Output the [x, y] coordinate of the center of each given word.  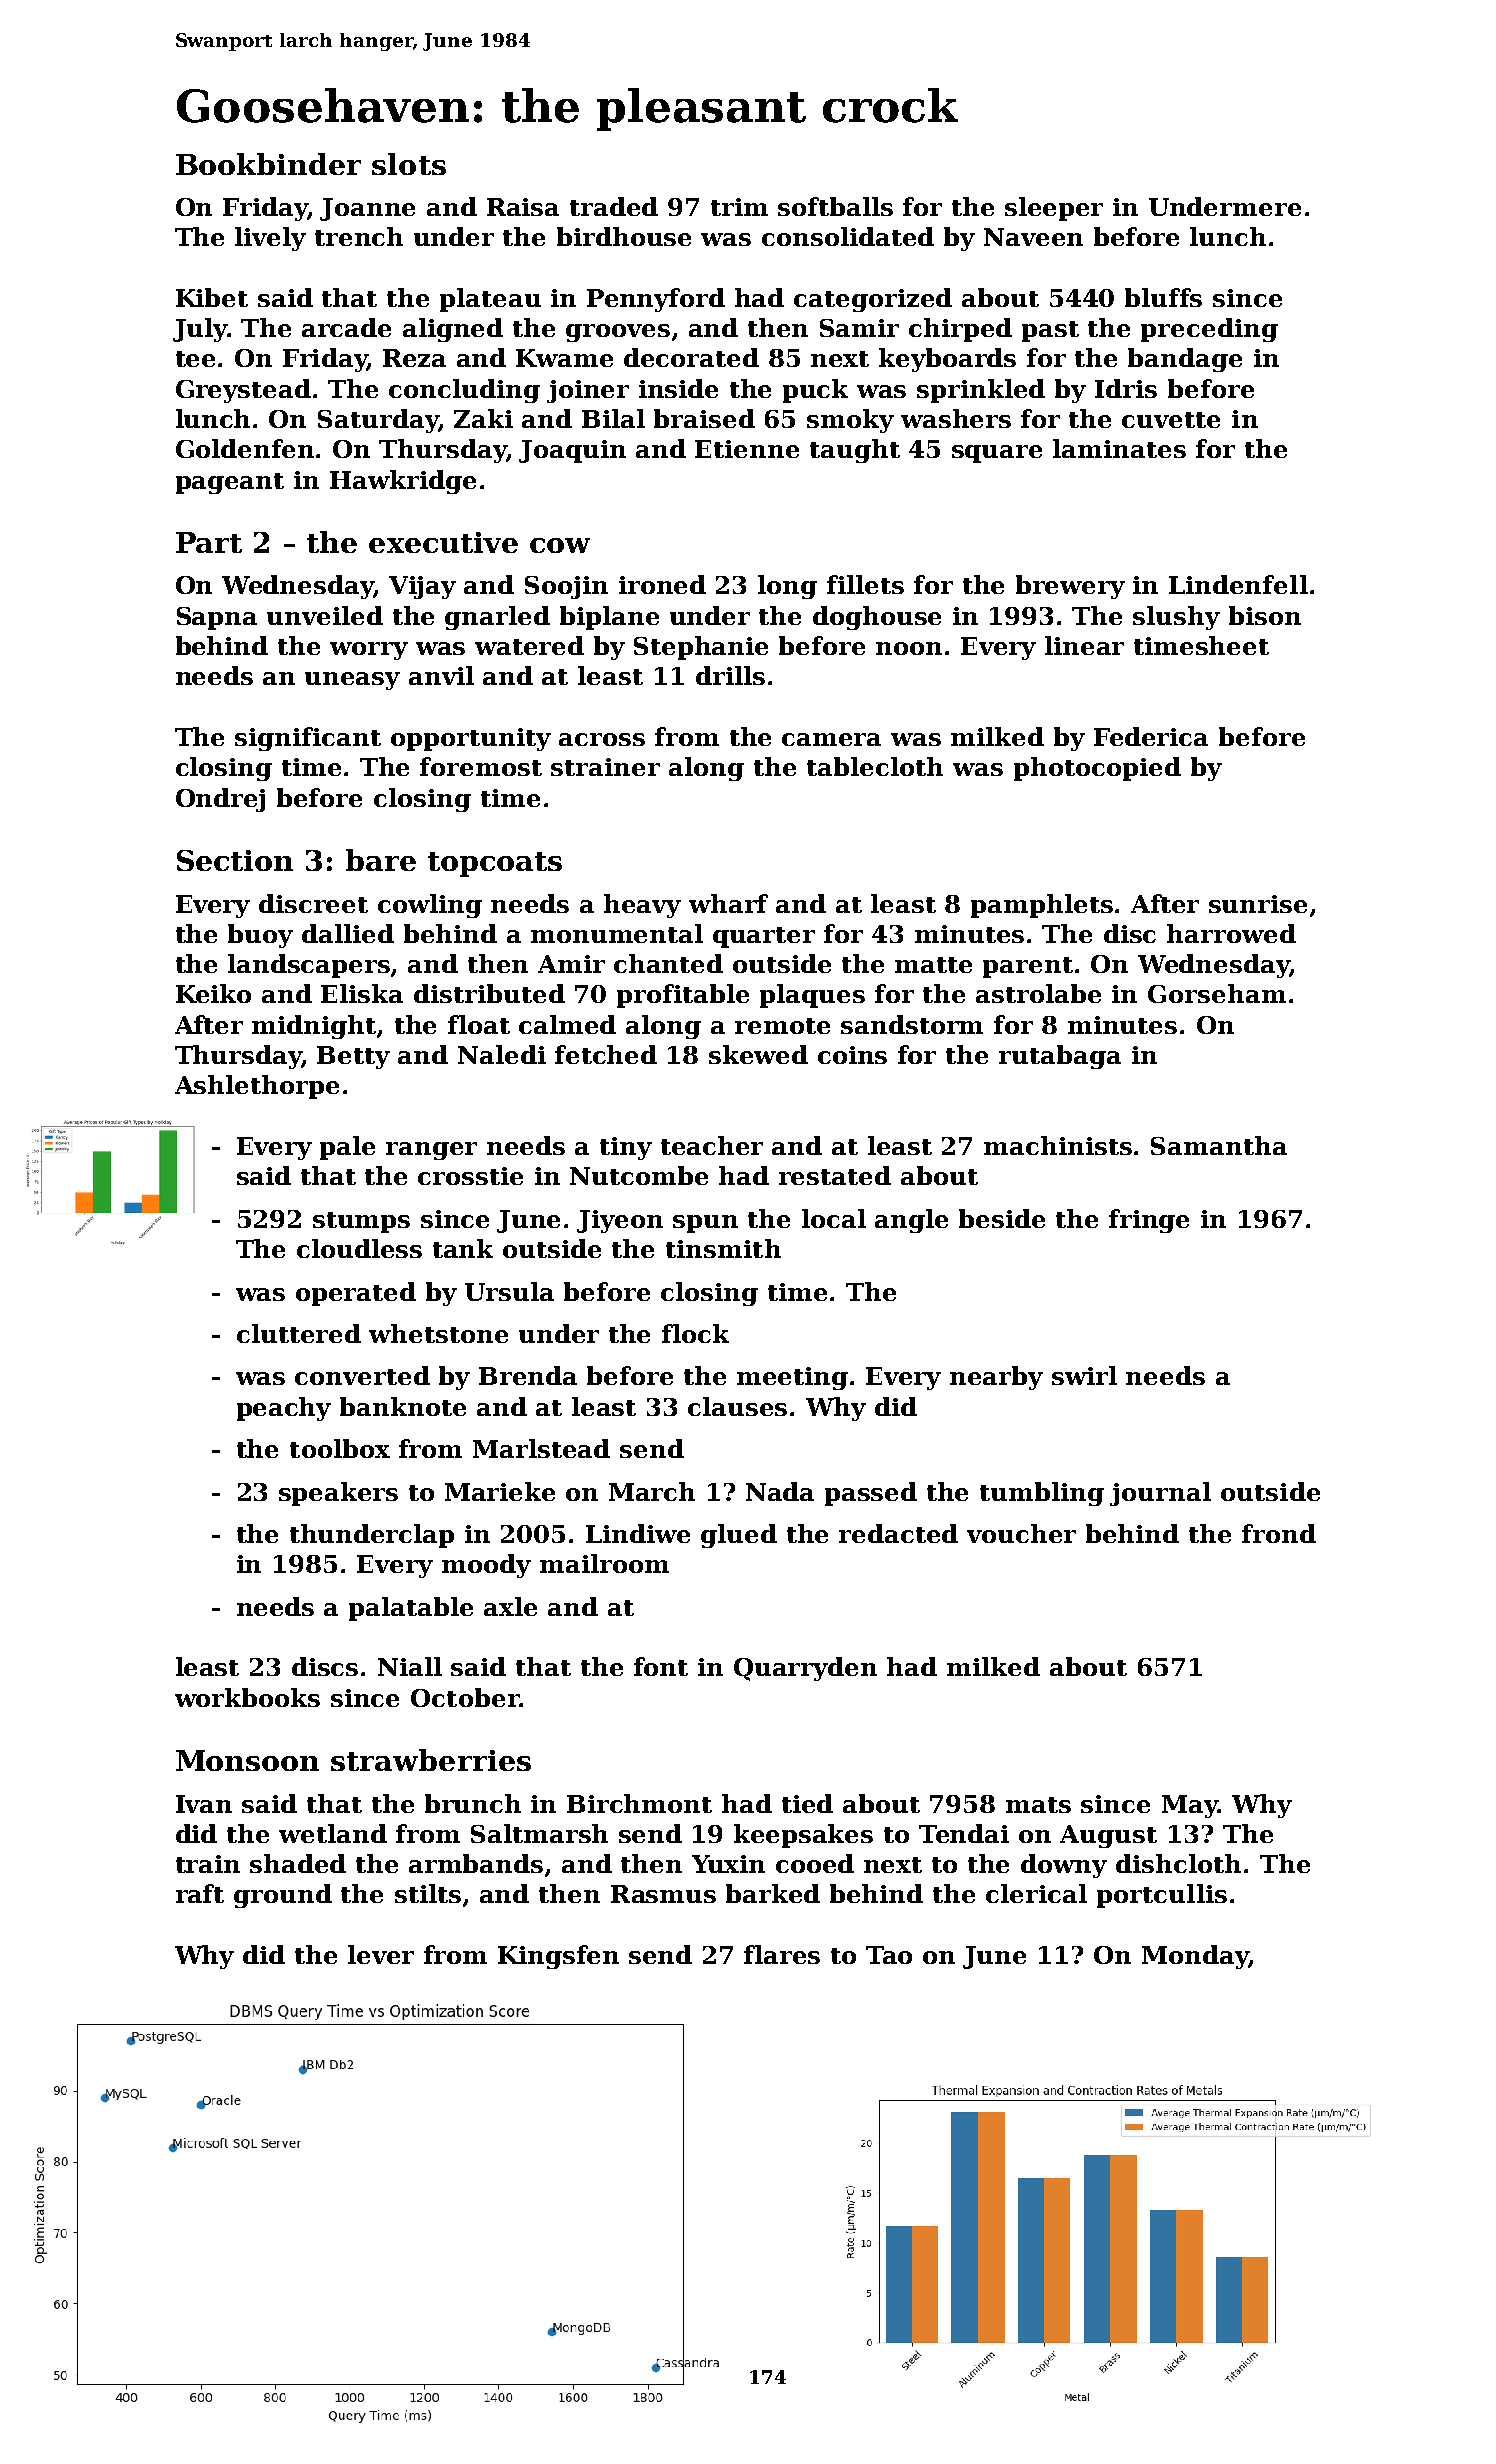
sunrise [1258, 904]
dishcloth [1178, 1863]
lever [381, 1954]
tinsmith [723, 1248]
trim [739, 207]
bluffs [1163, 297]
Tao [889, 1955]
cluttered [299, 1333]
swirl [1084, 1375]
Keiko [213, 993]
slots [409, 164]
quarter [764, 937]
